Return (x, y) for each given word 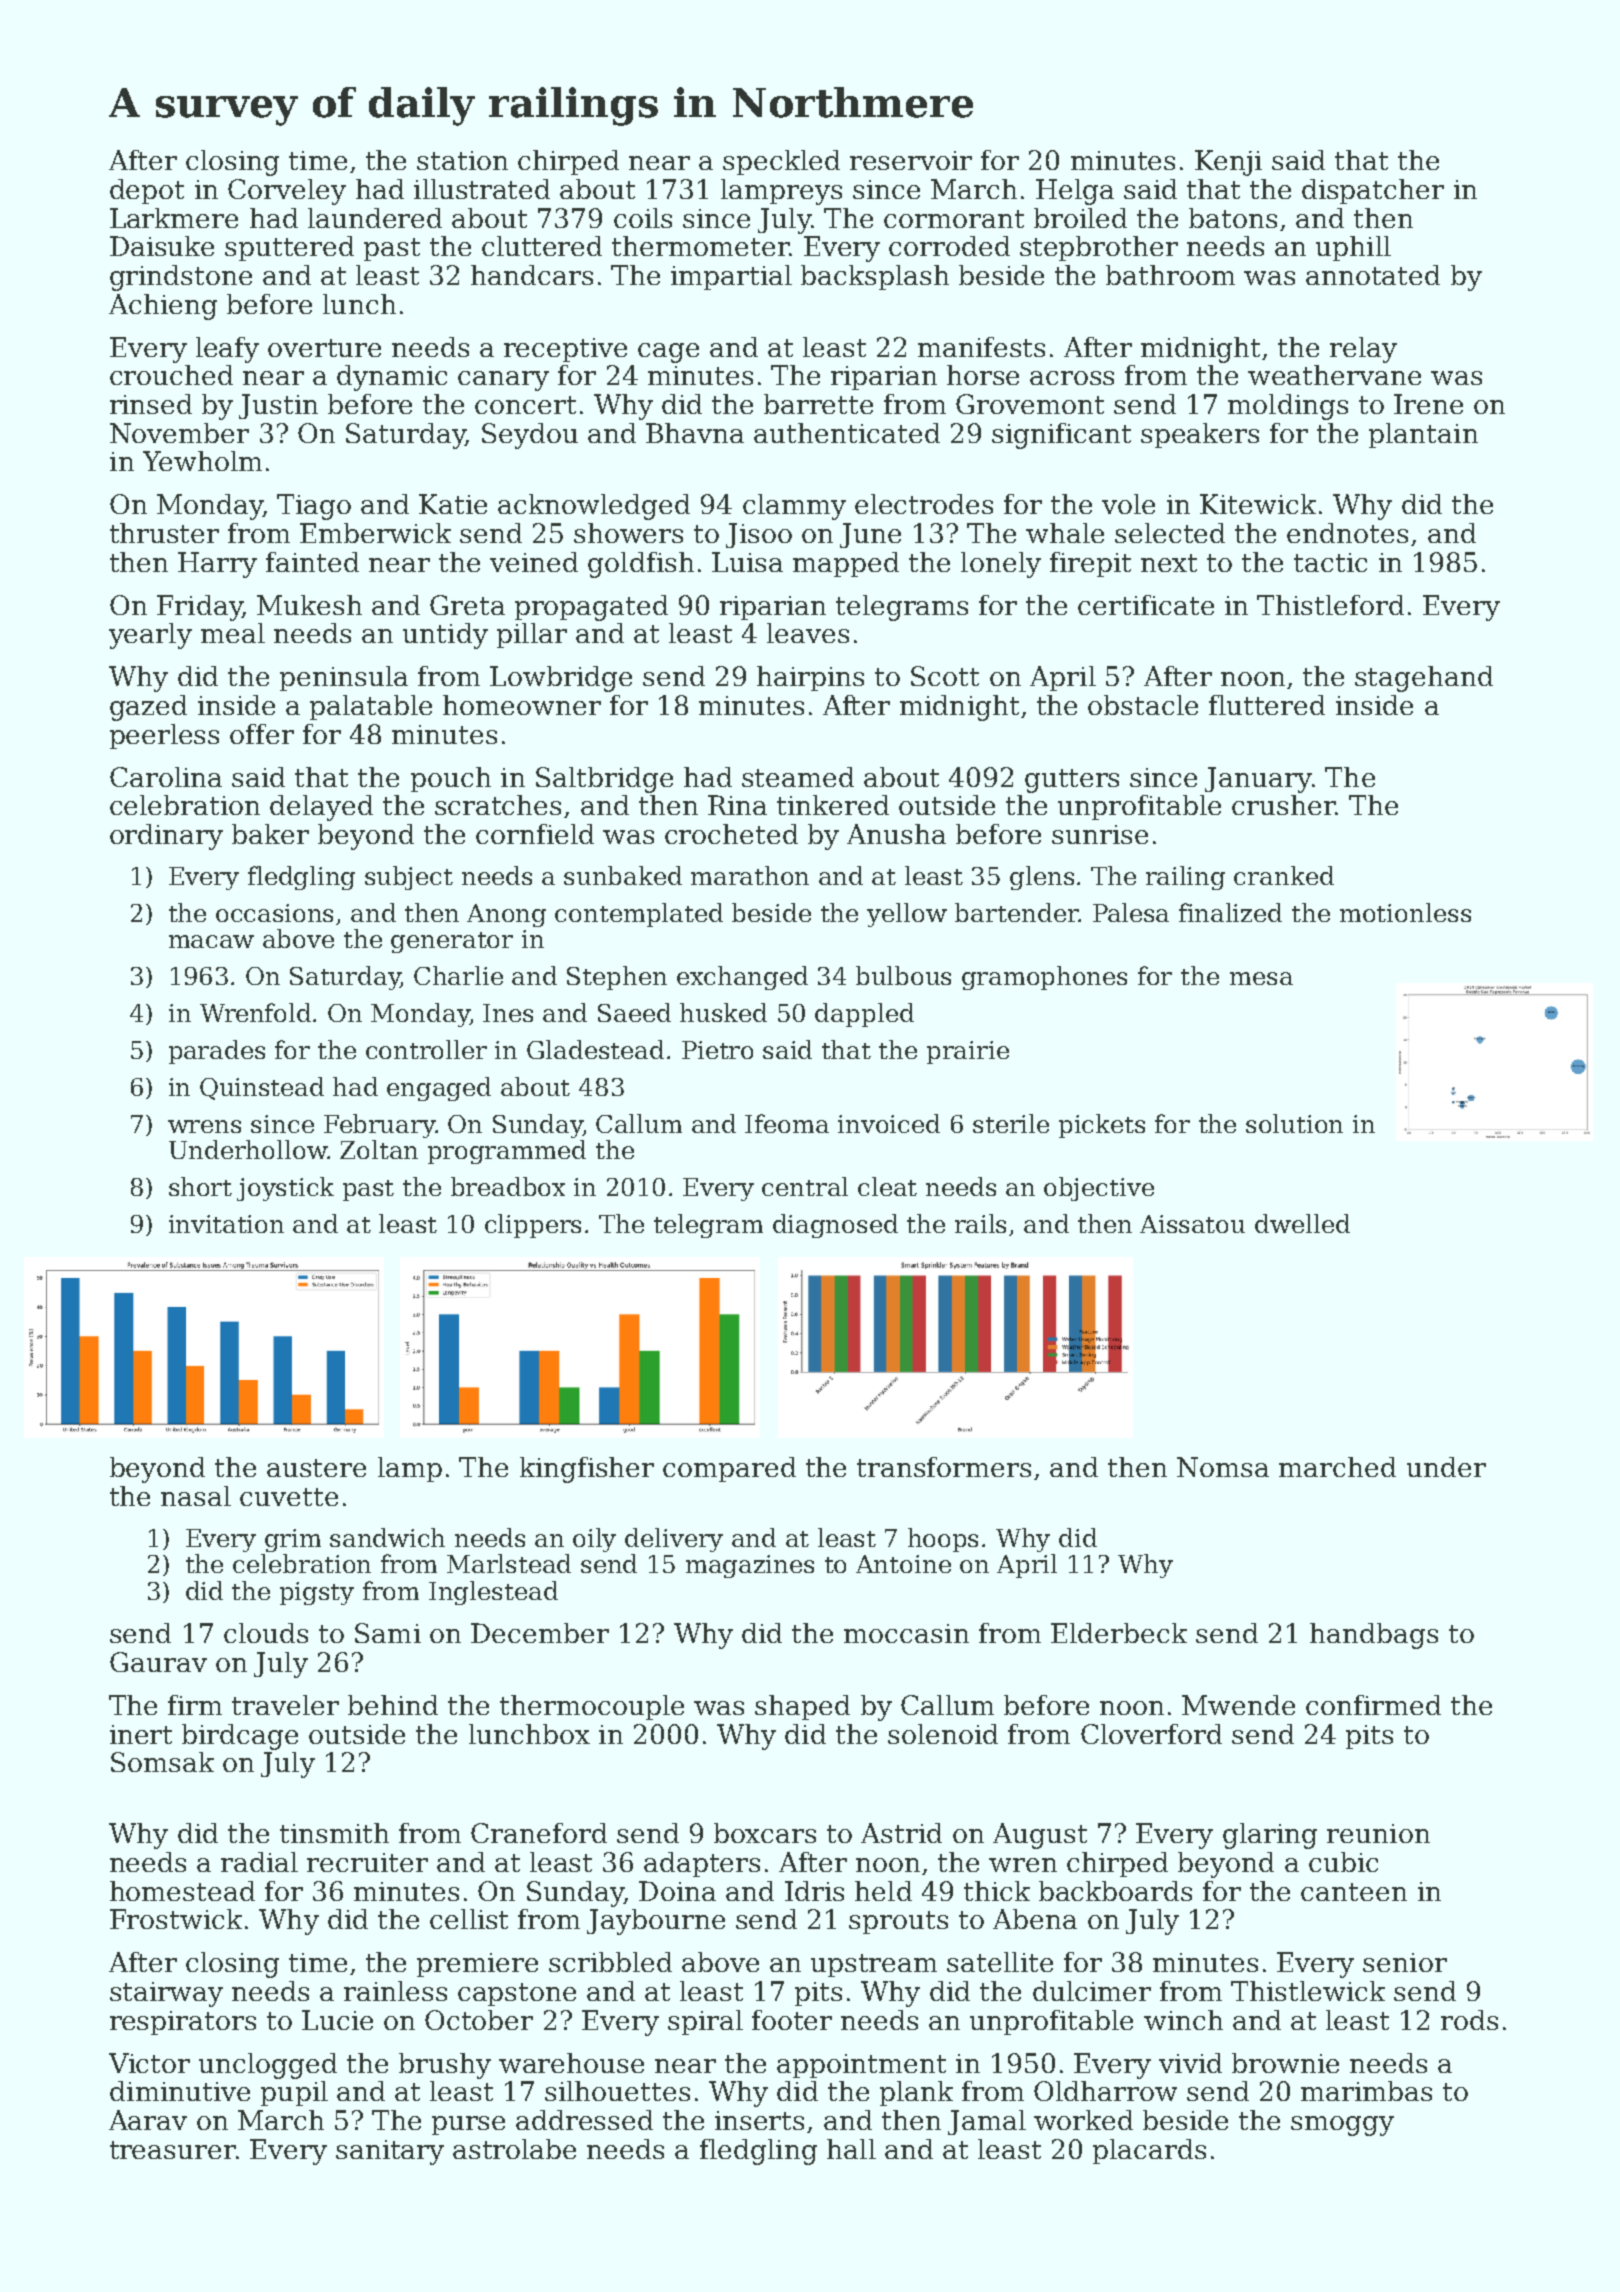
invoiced (889, 1123)
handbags (1374, 1636)
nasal (196, 1496)
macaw (211, 941)
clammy (794, 507)
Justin (278, 406)
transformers (944, 1467)
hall (851, 2149)
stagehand (1424, 679)
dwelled (1302, 1223)
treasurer (172, 2150)
